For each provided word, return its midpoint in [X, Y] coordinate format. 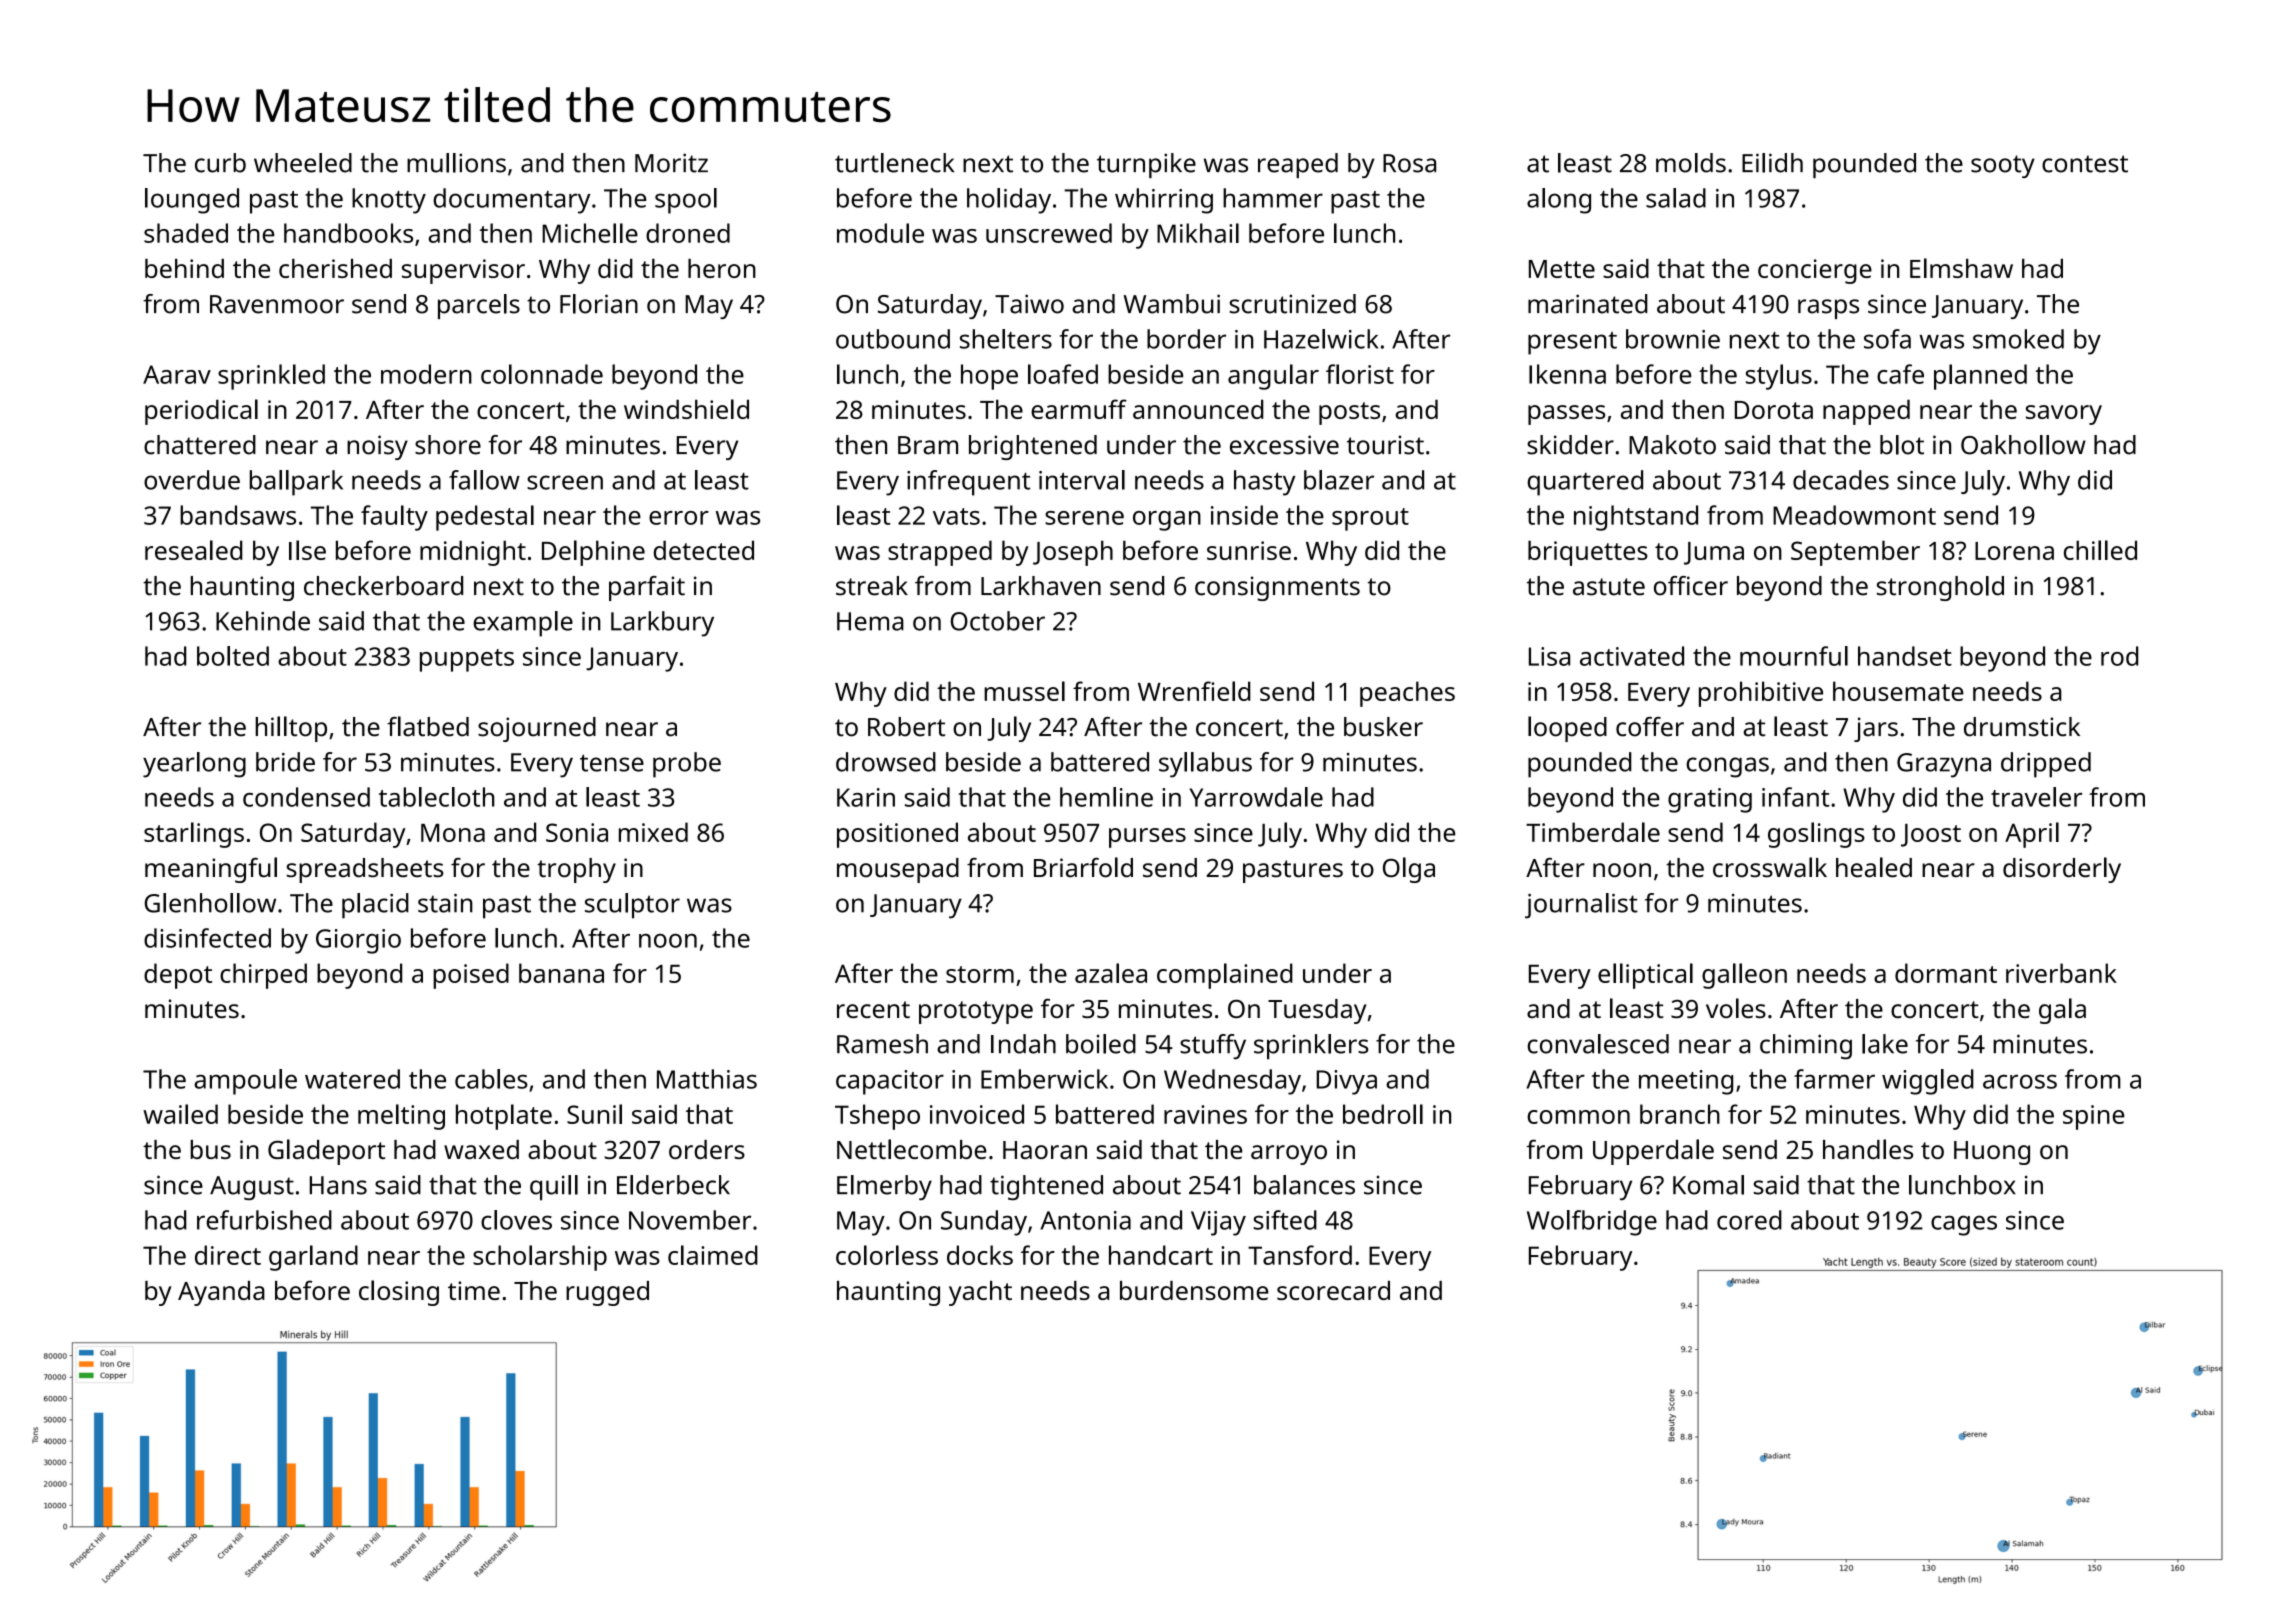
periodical [201, 412]
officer [1691, 586]
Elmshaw [1961, 268]
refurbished [264, 1220]
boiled [1101, 1044]
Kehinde [263, 621]
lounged [192, 201]
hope [989, 377]
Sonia [577, 832]
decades [1841, 480]
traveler [2036, 797]
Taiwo [1029, 304]
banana [561, 973]
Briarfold [1083, 867]
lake [1885, 1044]
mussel [1024, 691]
